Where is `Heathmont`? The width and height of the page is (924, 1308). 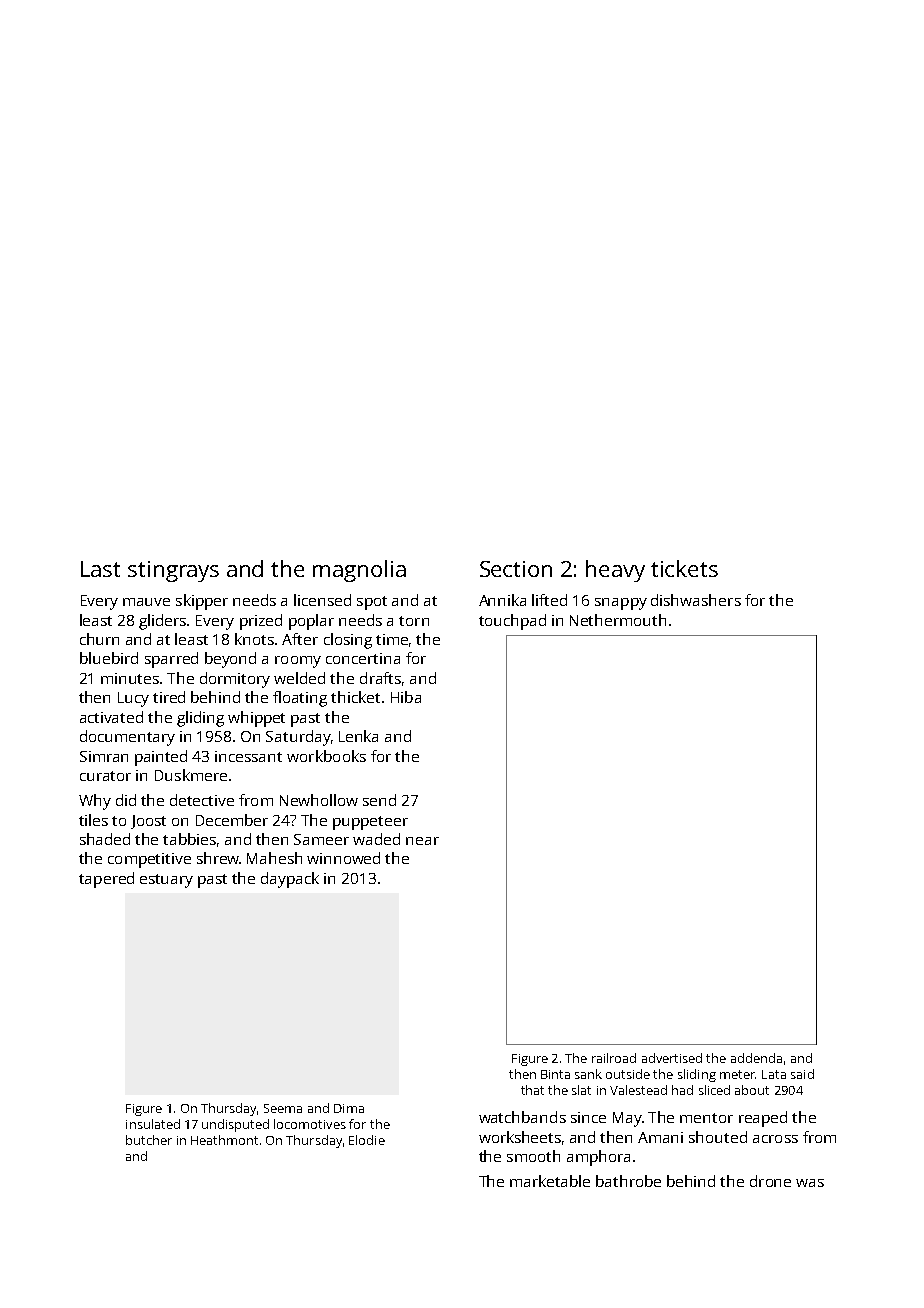
Heathmont is located at coordinates (224, 1140).
